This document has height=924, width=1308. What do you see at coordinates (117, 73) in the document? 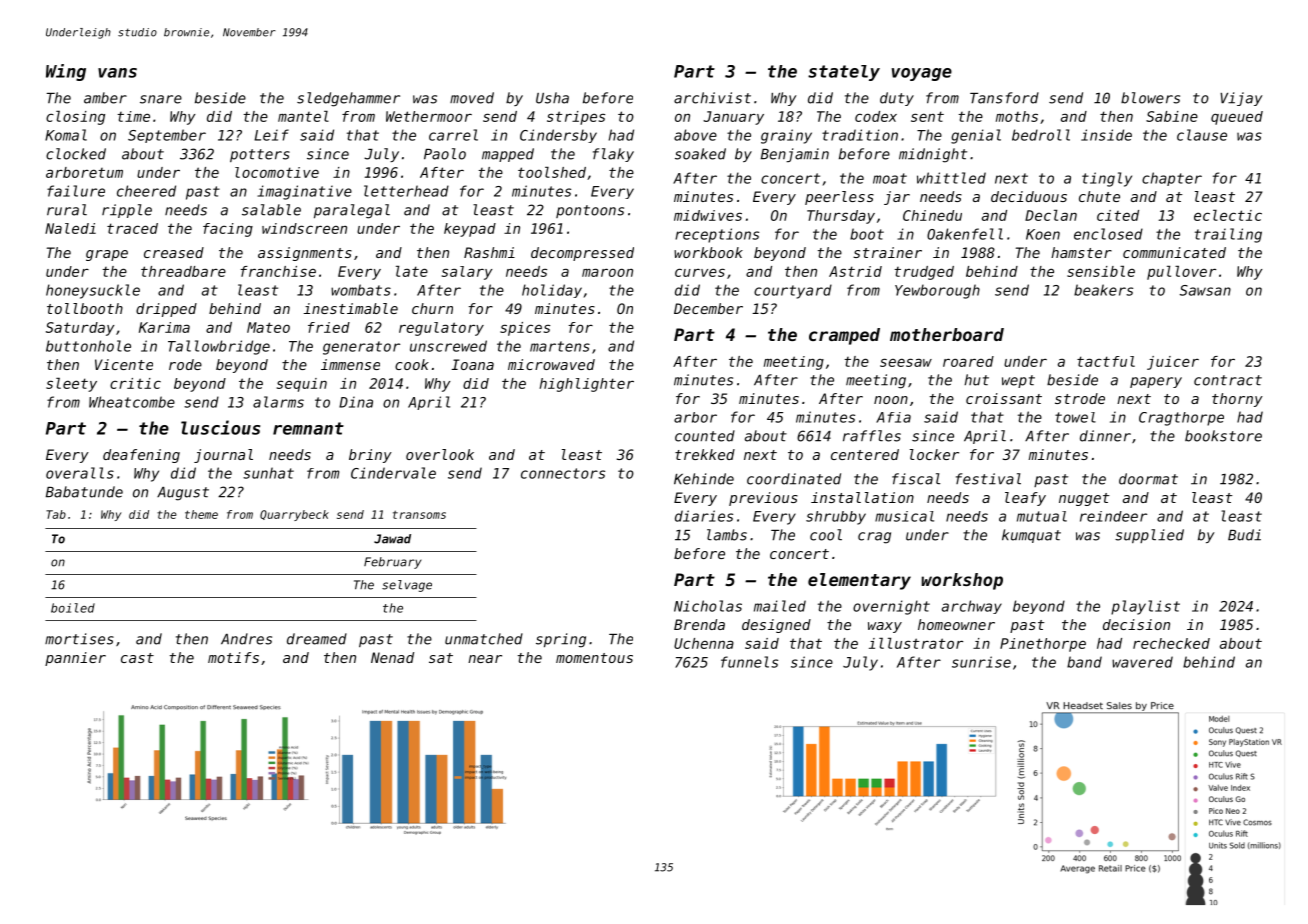
I see `vans` at bounding box center [117, 73].
